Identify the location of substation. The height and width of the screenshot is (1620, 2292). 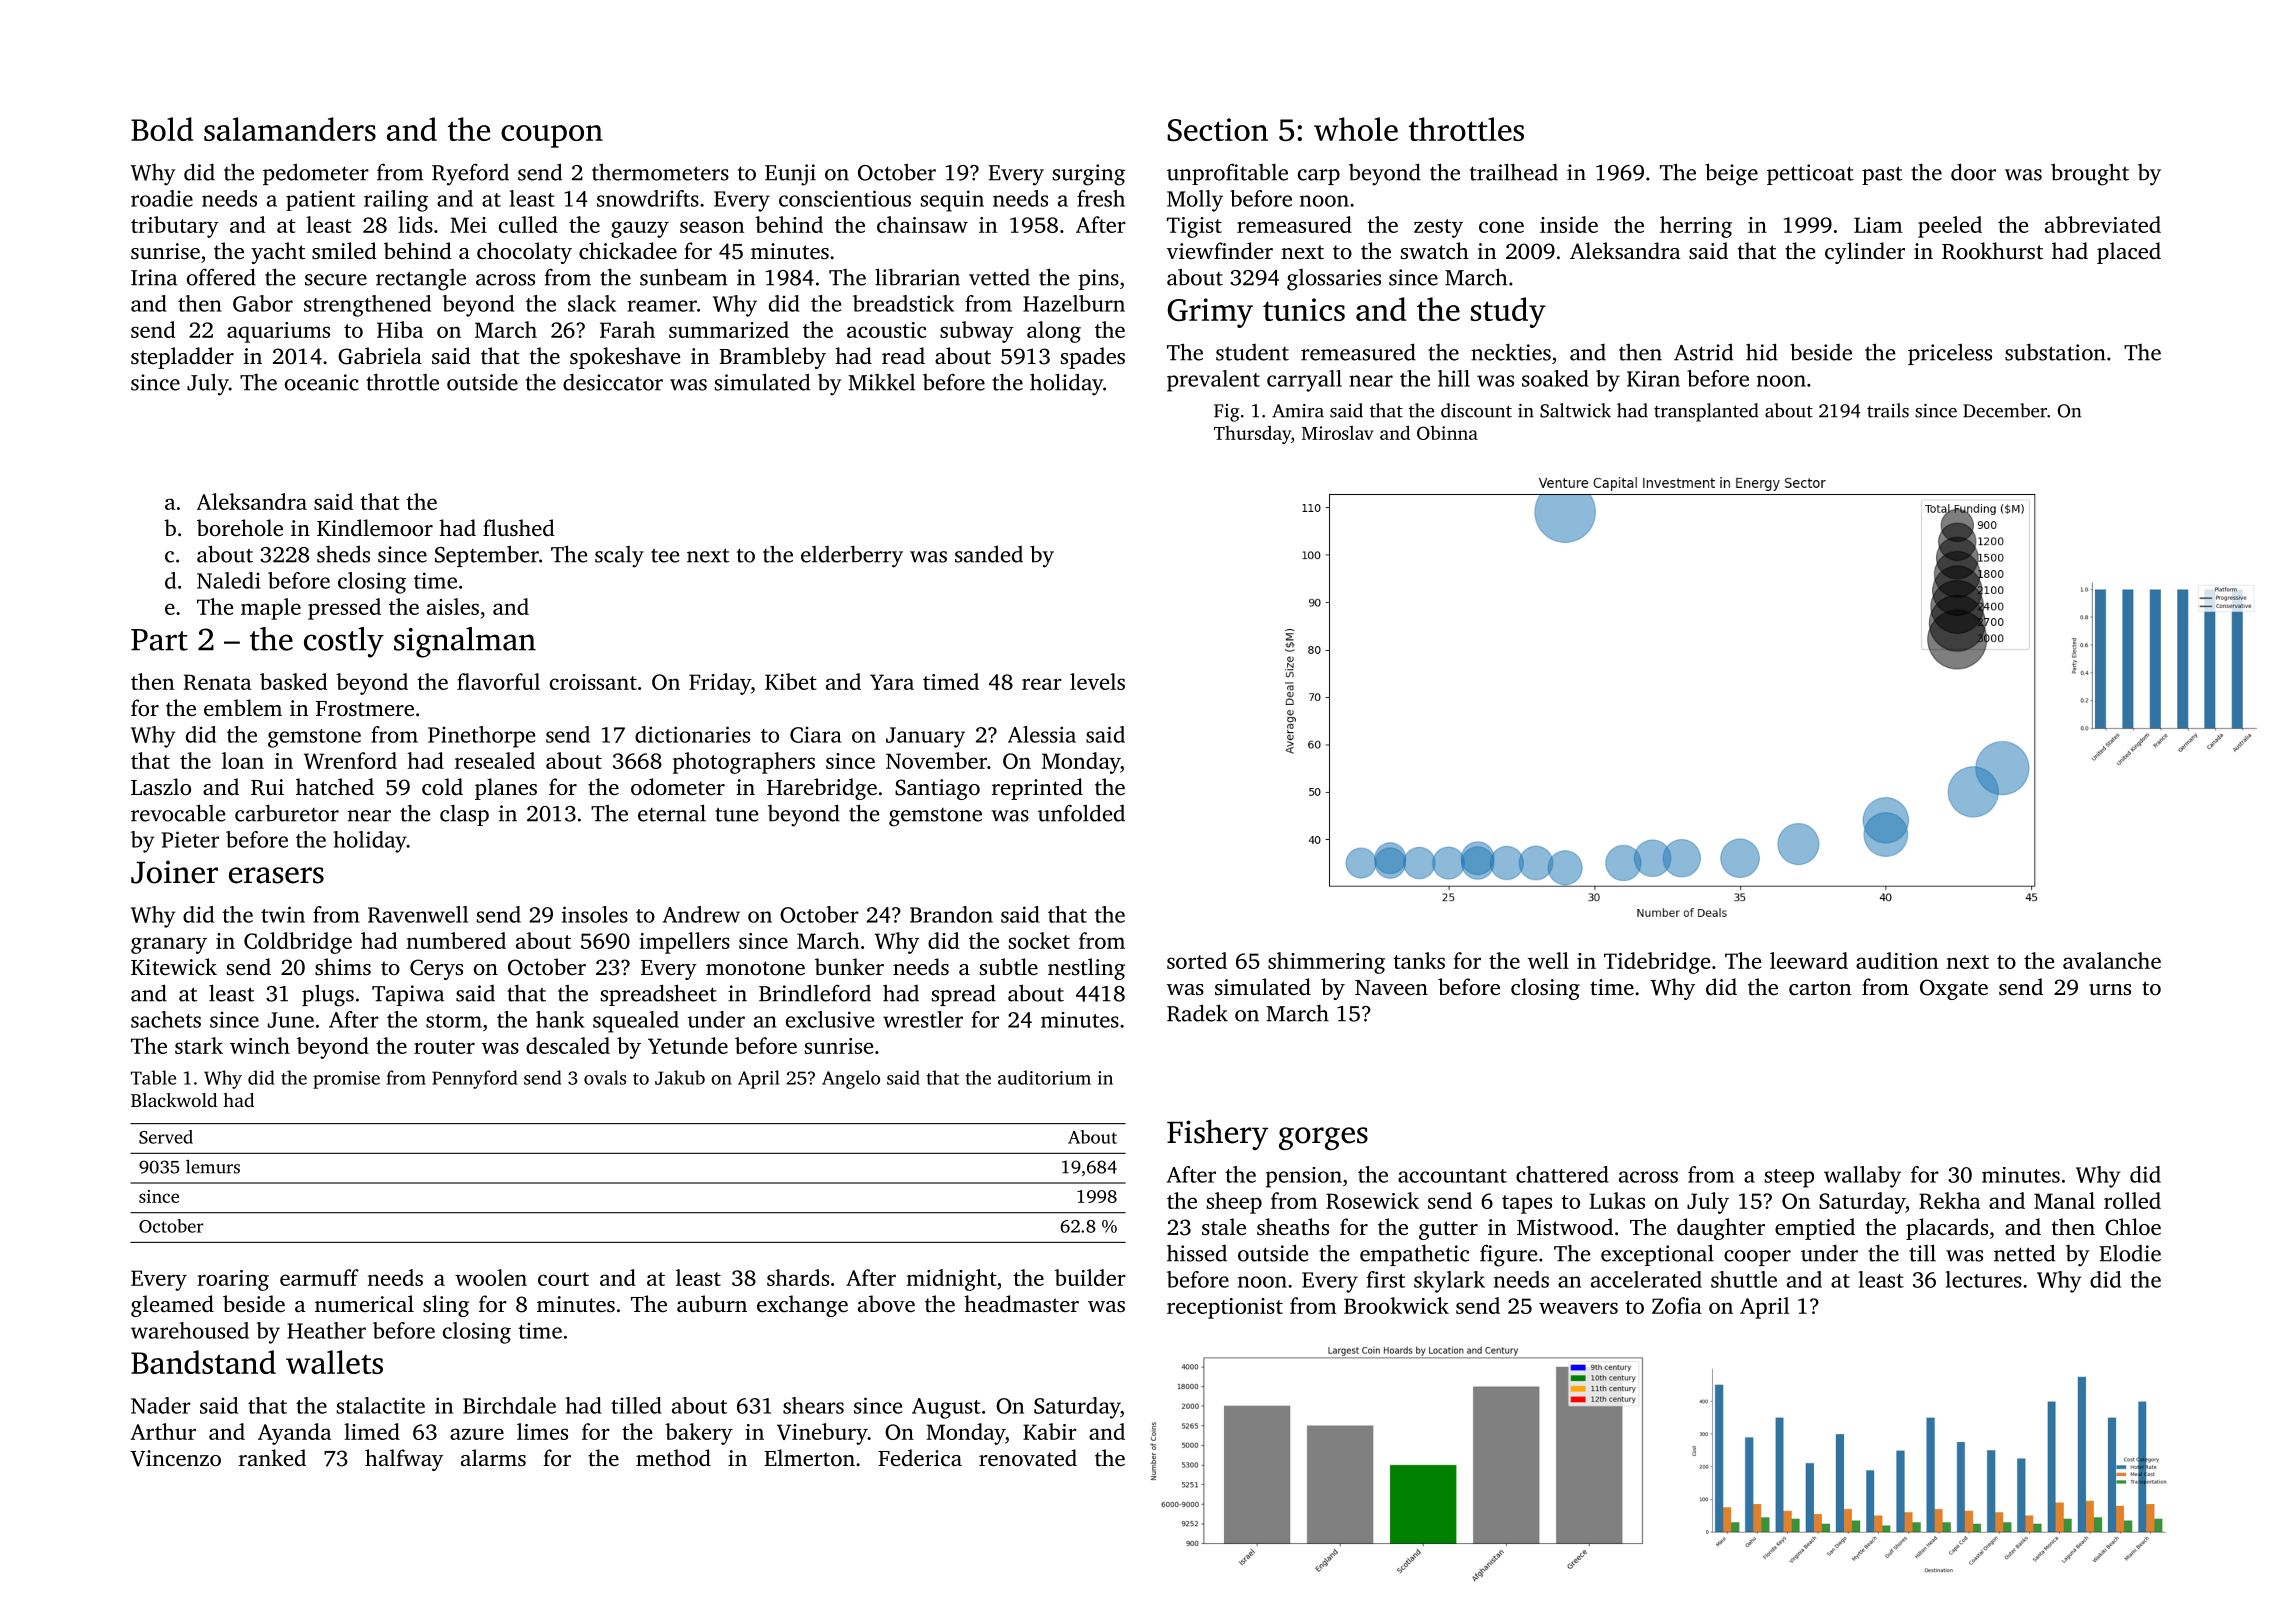
(2055, 352).
